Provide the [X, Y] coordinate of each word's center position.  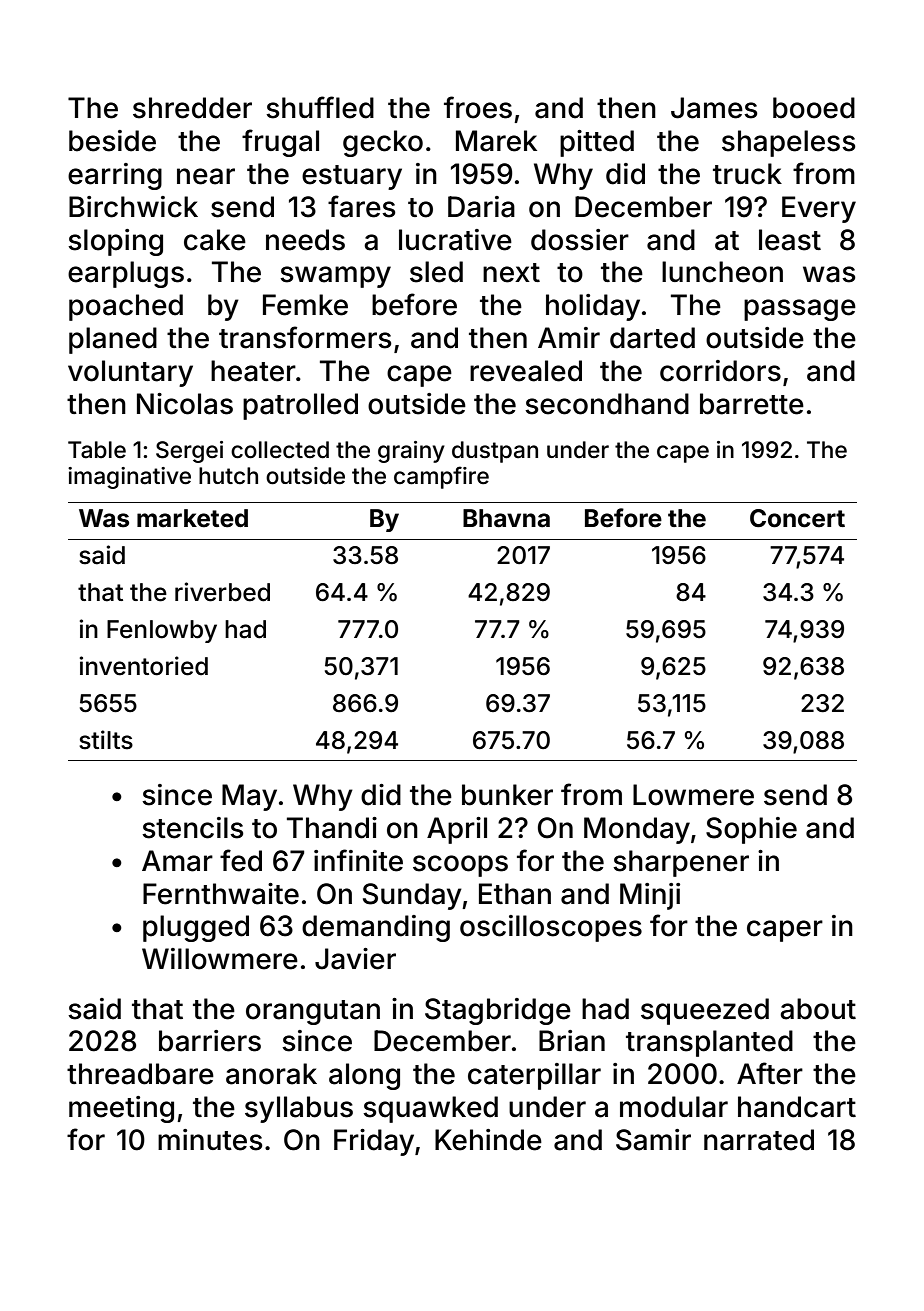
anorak [271, 1074]
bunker [507, 795]
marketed [192, 518]
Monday [637, 830]
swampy [335, 277]
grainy [411, 452]
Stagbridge [498, 1011]
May [249, 797]
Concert [797, 518]
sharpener [681, 863]
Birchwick [133, 207]
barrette [752, 404]
